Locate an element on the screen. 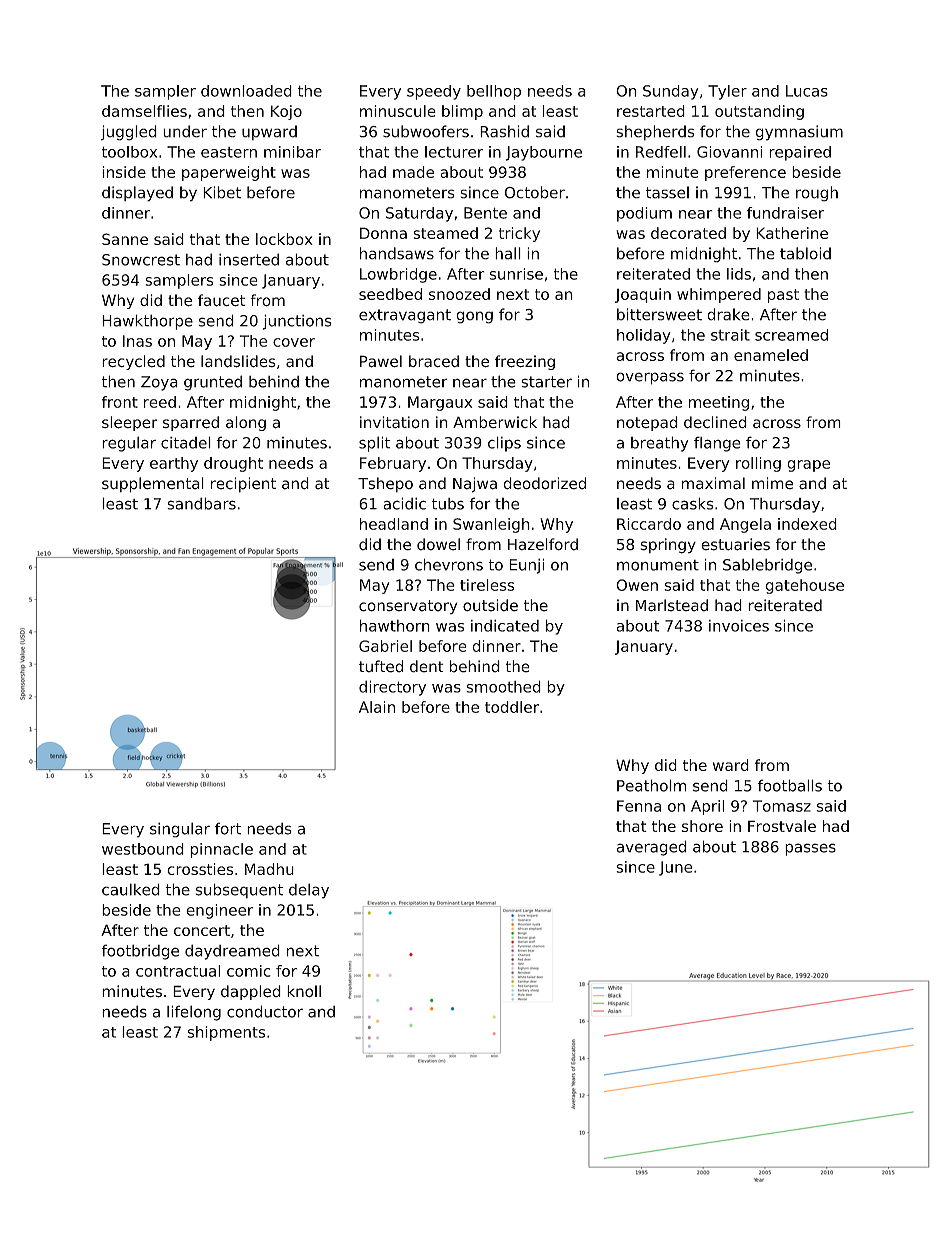 This screenshot has height=1233, width=952. delay is located at coordinates (309, 891).
